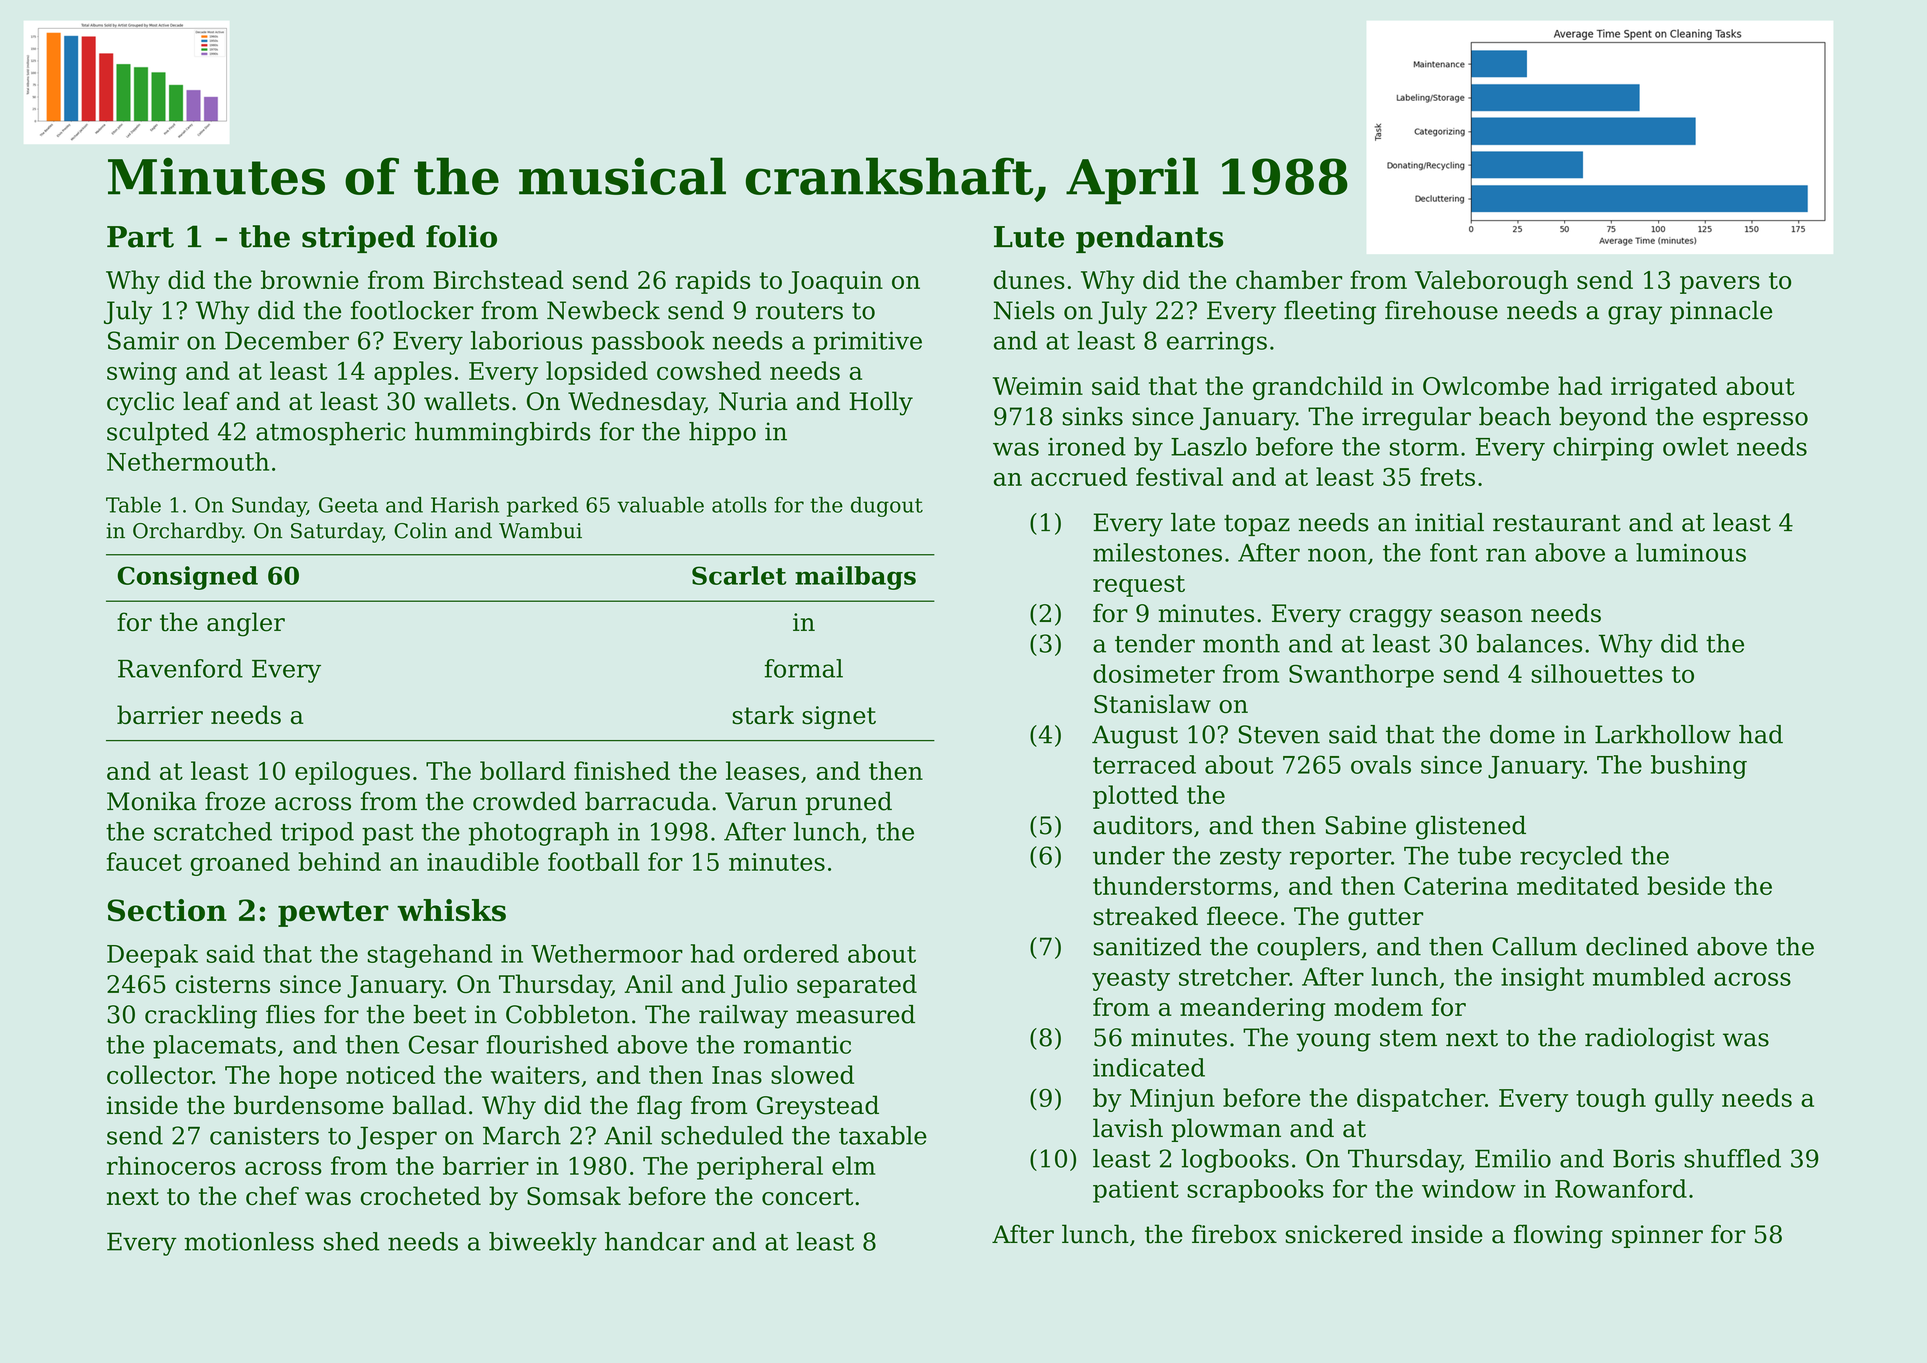 This page has height=1363, width=1927. I want to click on Monika, so click(152, 801).
